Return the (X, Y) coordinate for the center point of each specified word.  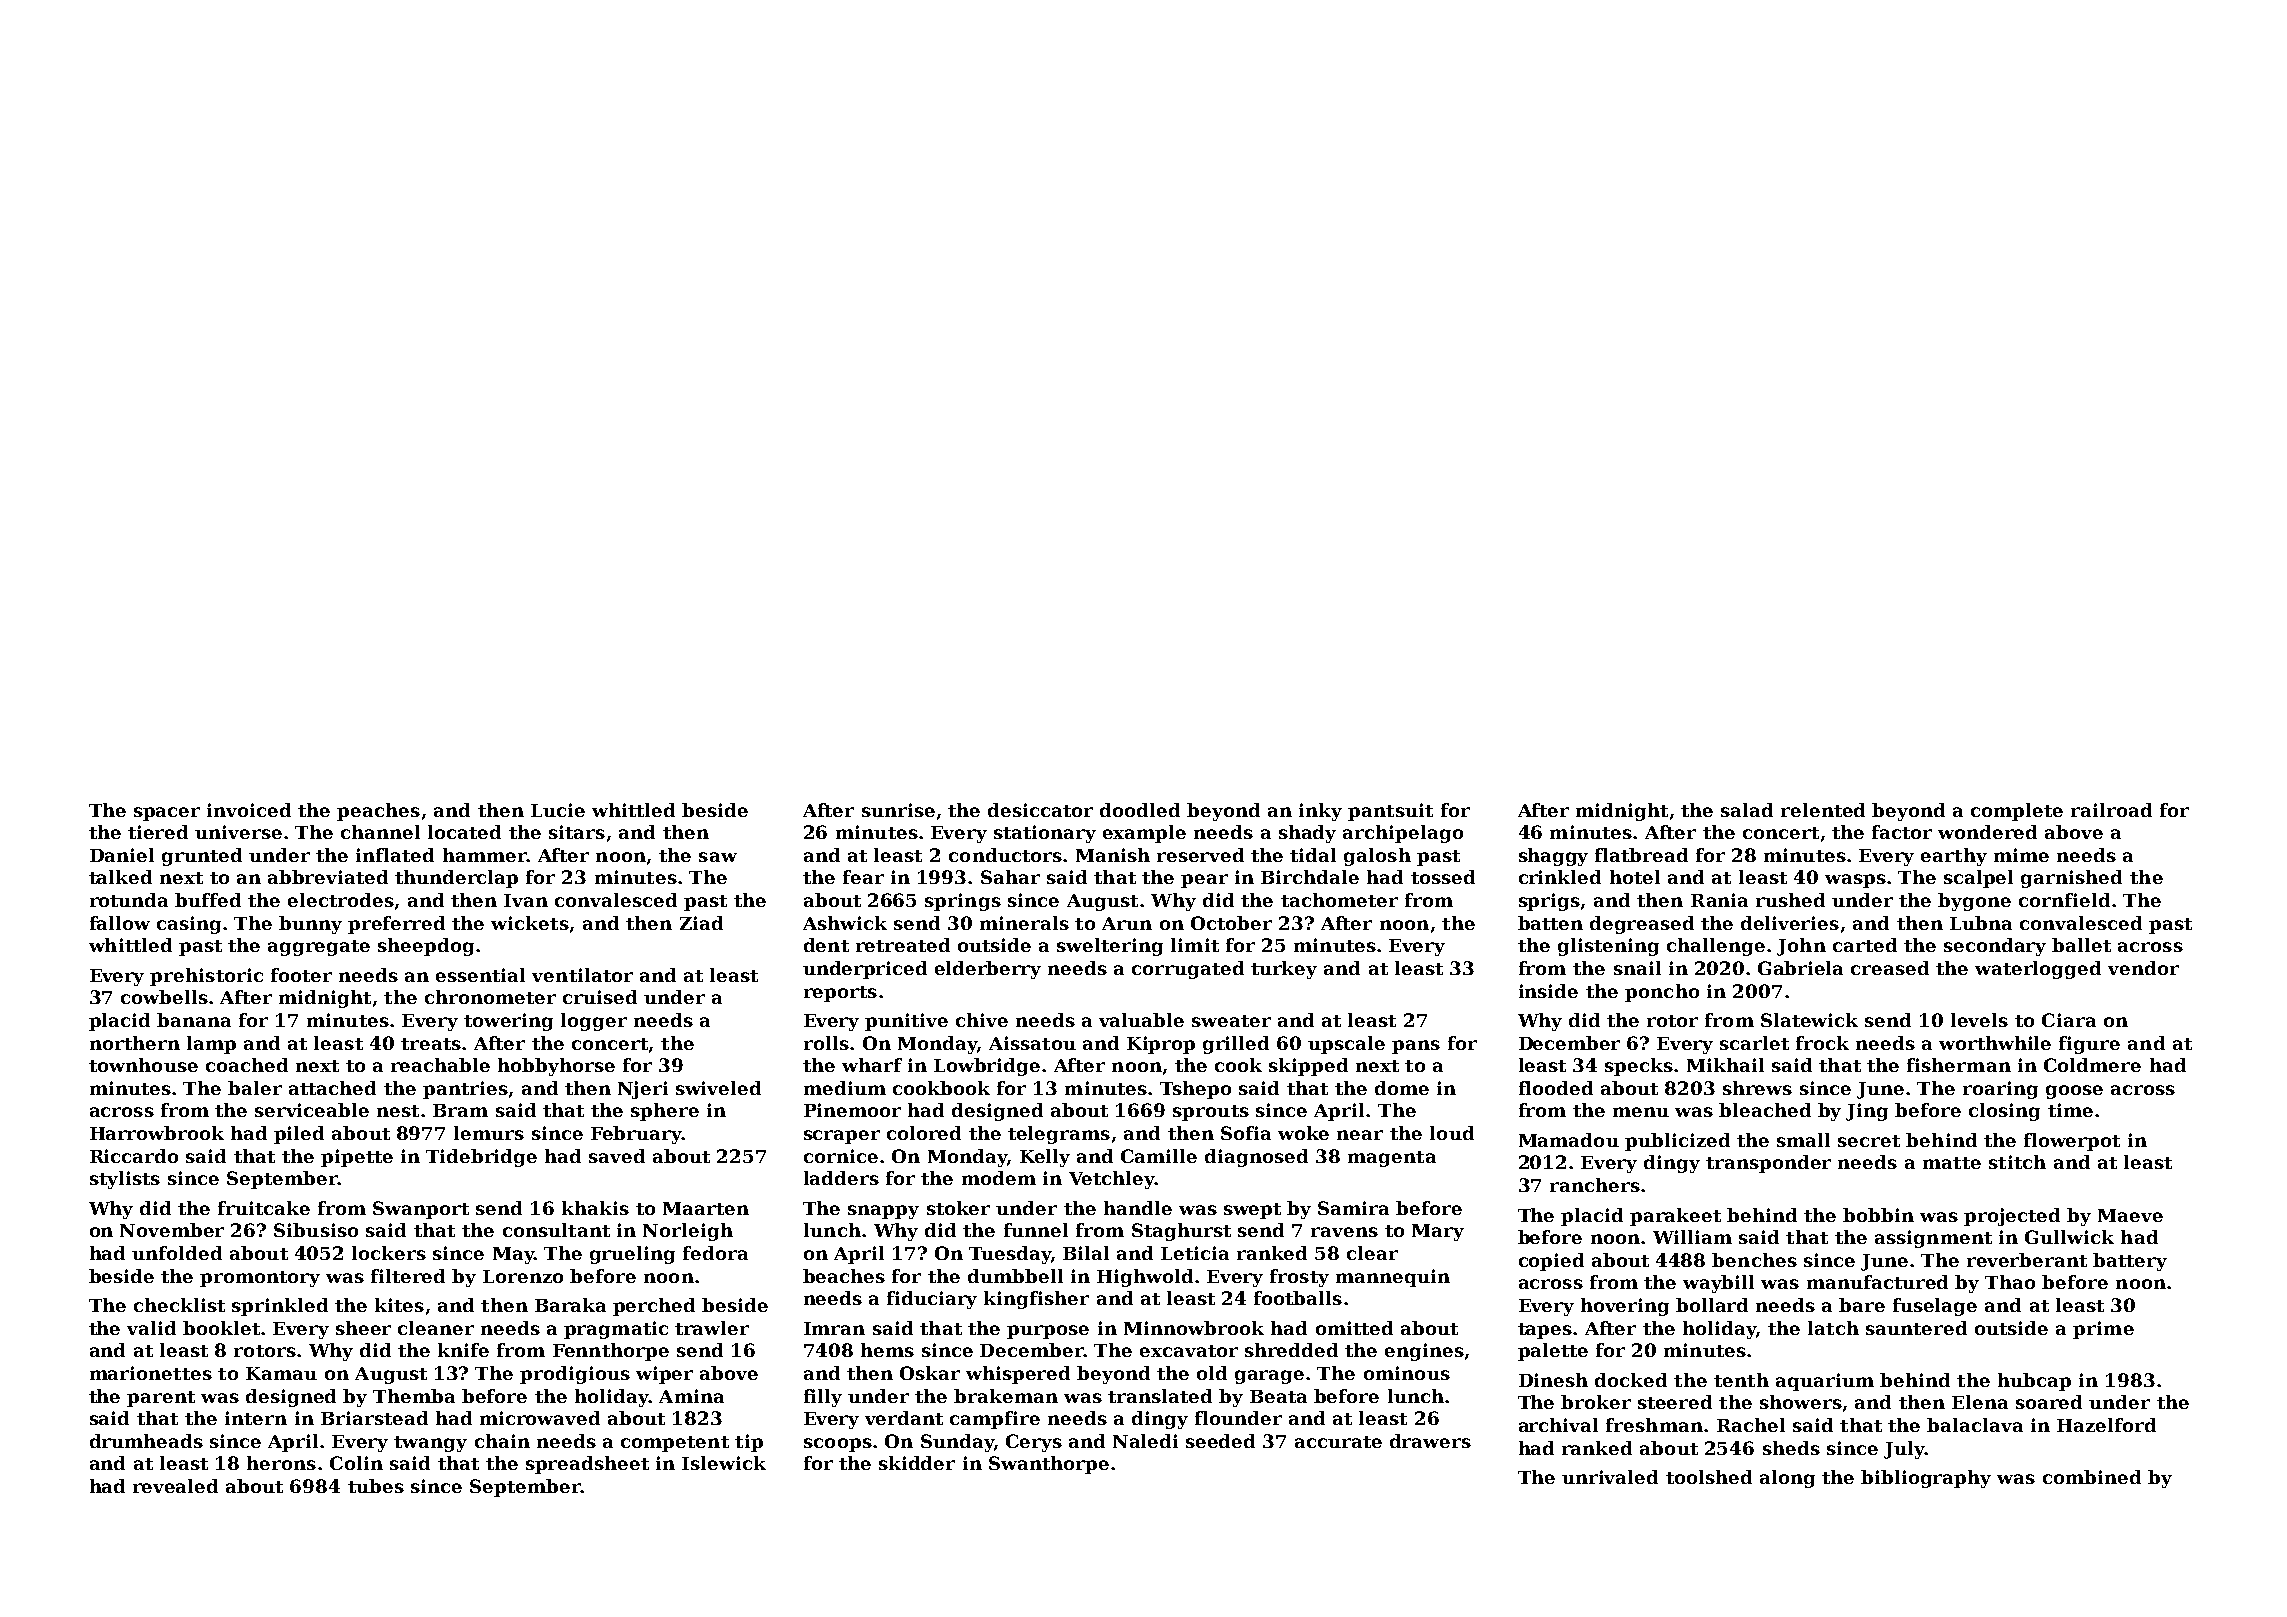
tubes (376, 1486)
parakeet (1675, 1217)
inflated (395, 855)
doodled (1140, 810)
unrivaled (1610, 1477)
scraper (842, 1137)
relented (1823, 810)
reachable (440, 1065)
